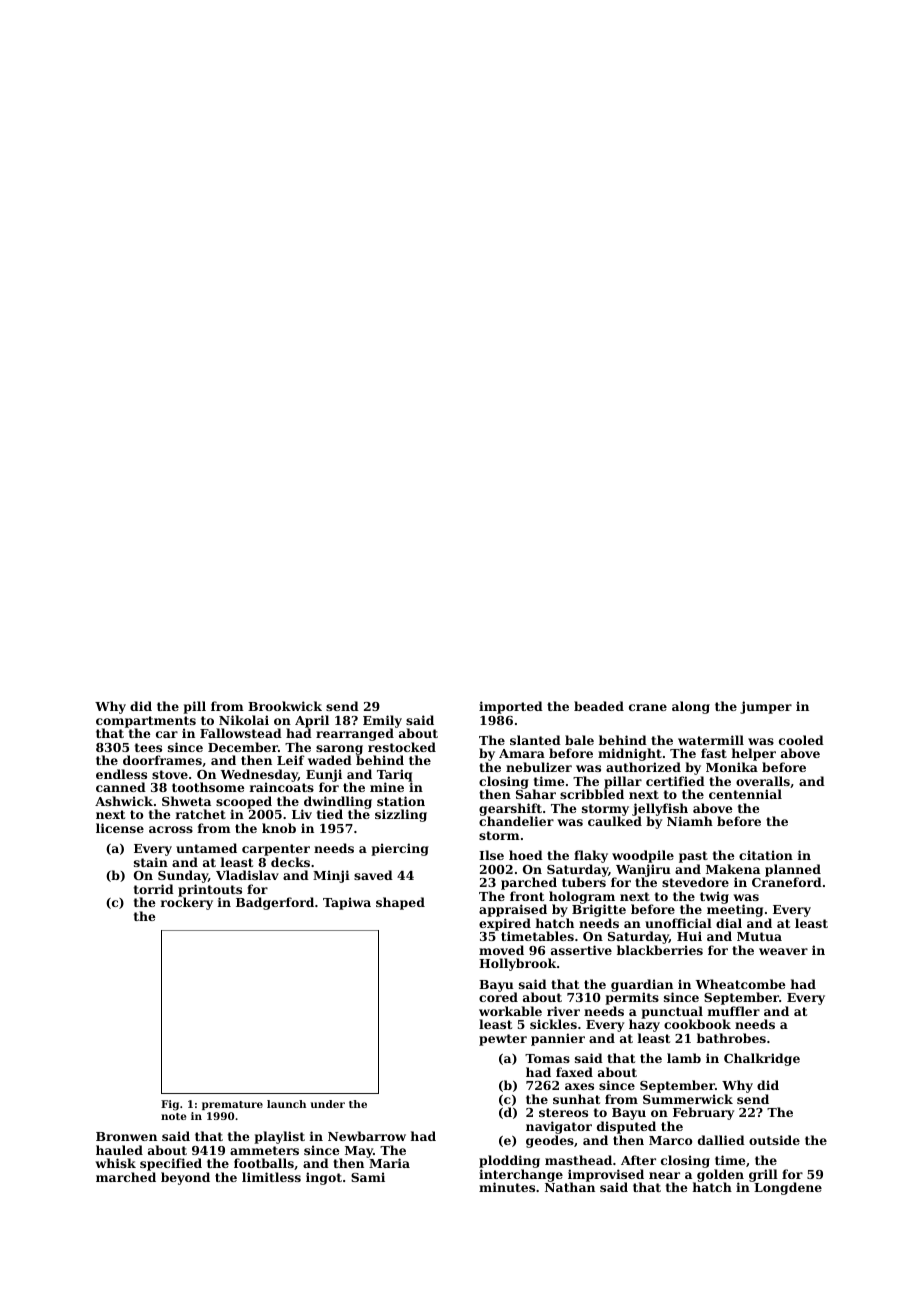 The image size is (924, 1308). What do you see at coordinates (740, 984) in the screenshot?
I see `Wheatcombe` at bounding box center [740, 984].
